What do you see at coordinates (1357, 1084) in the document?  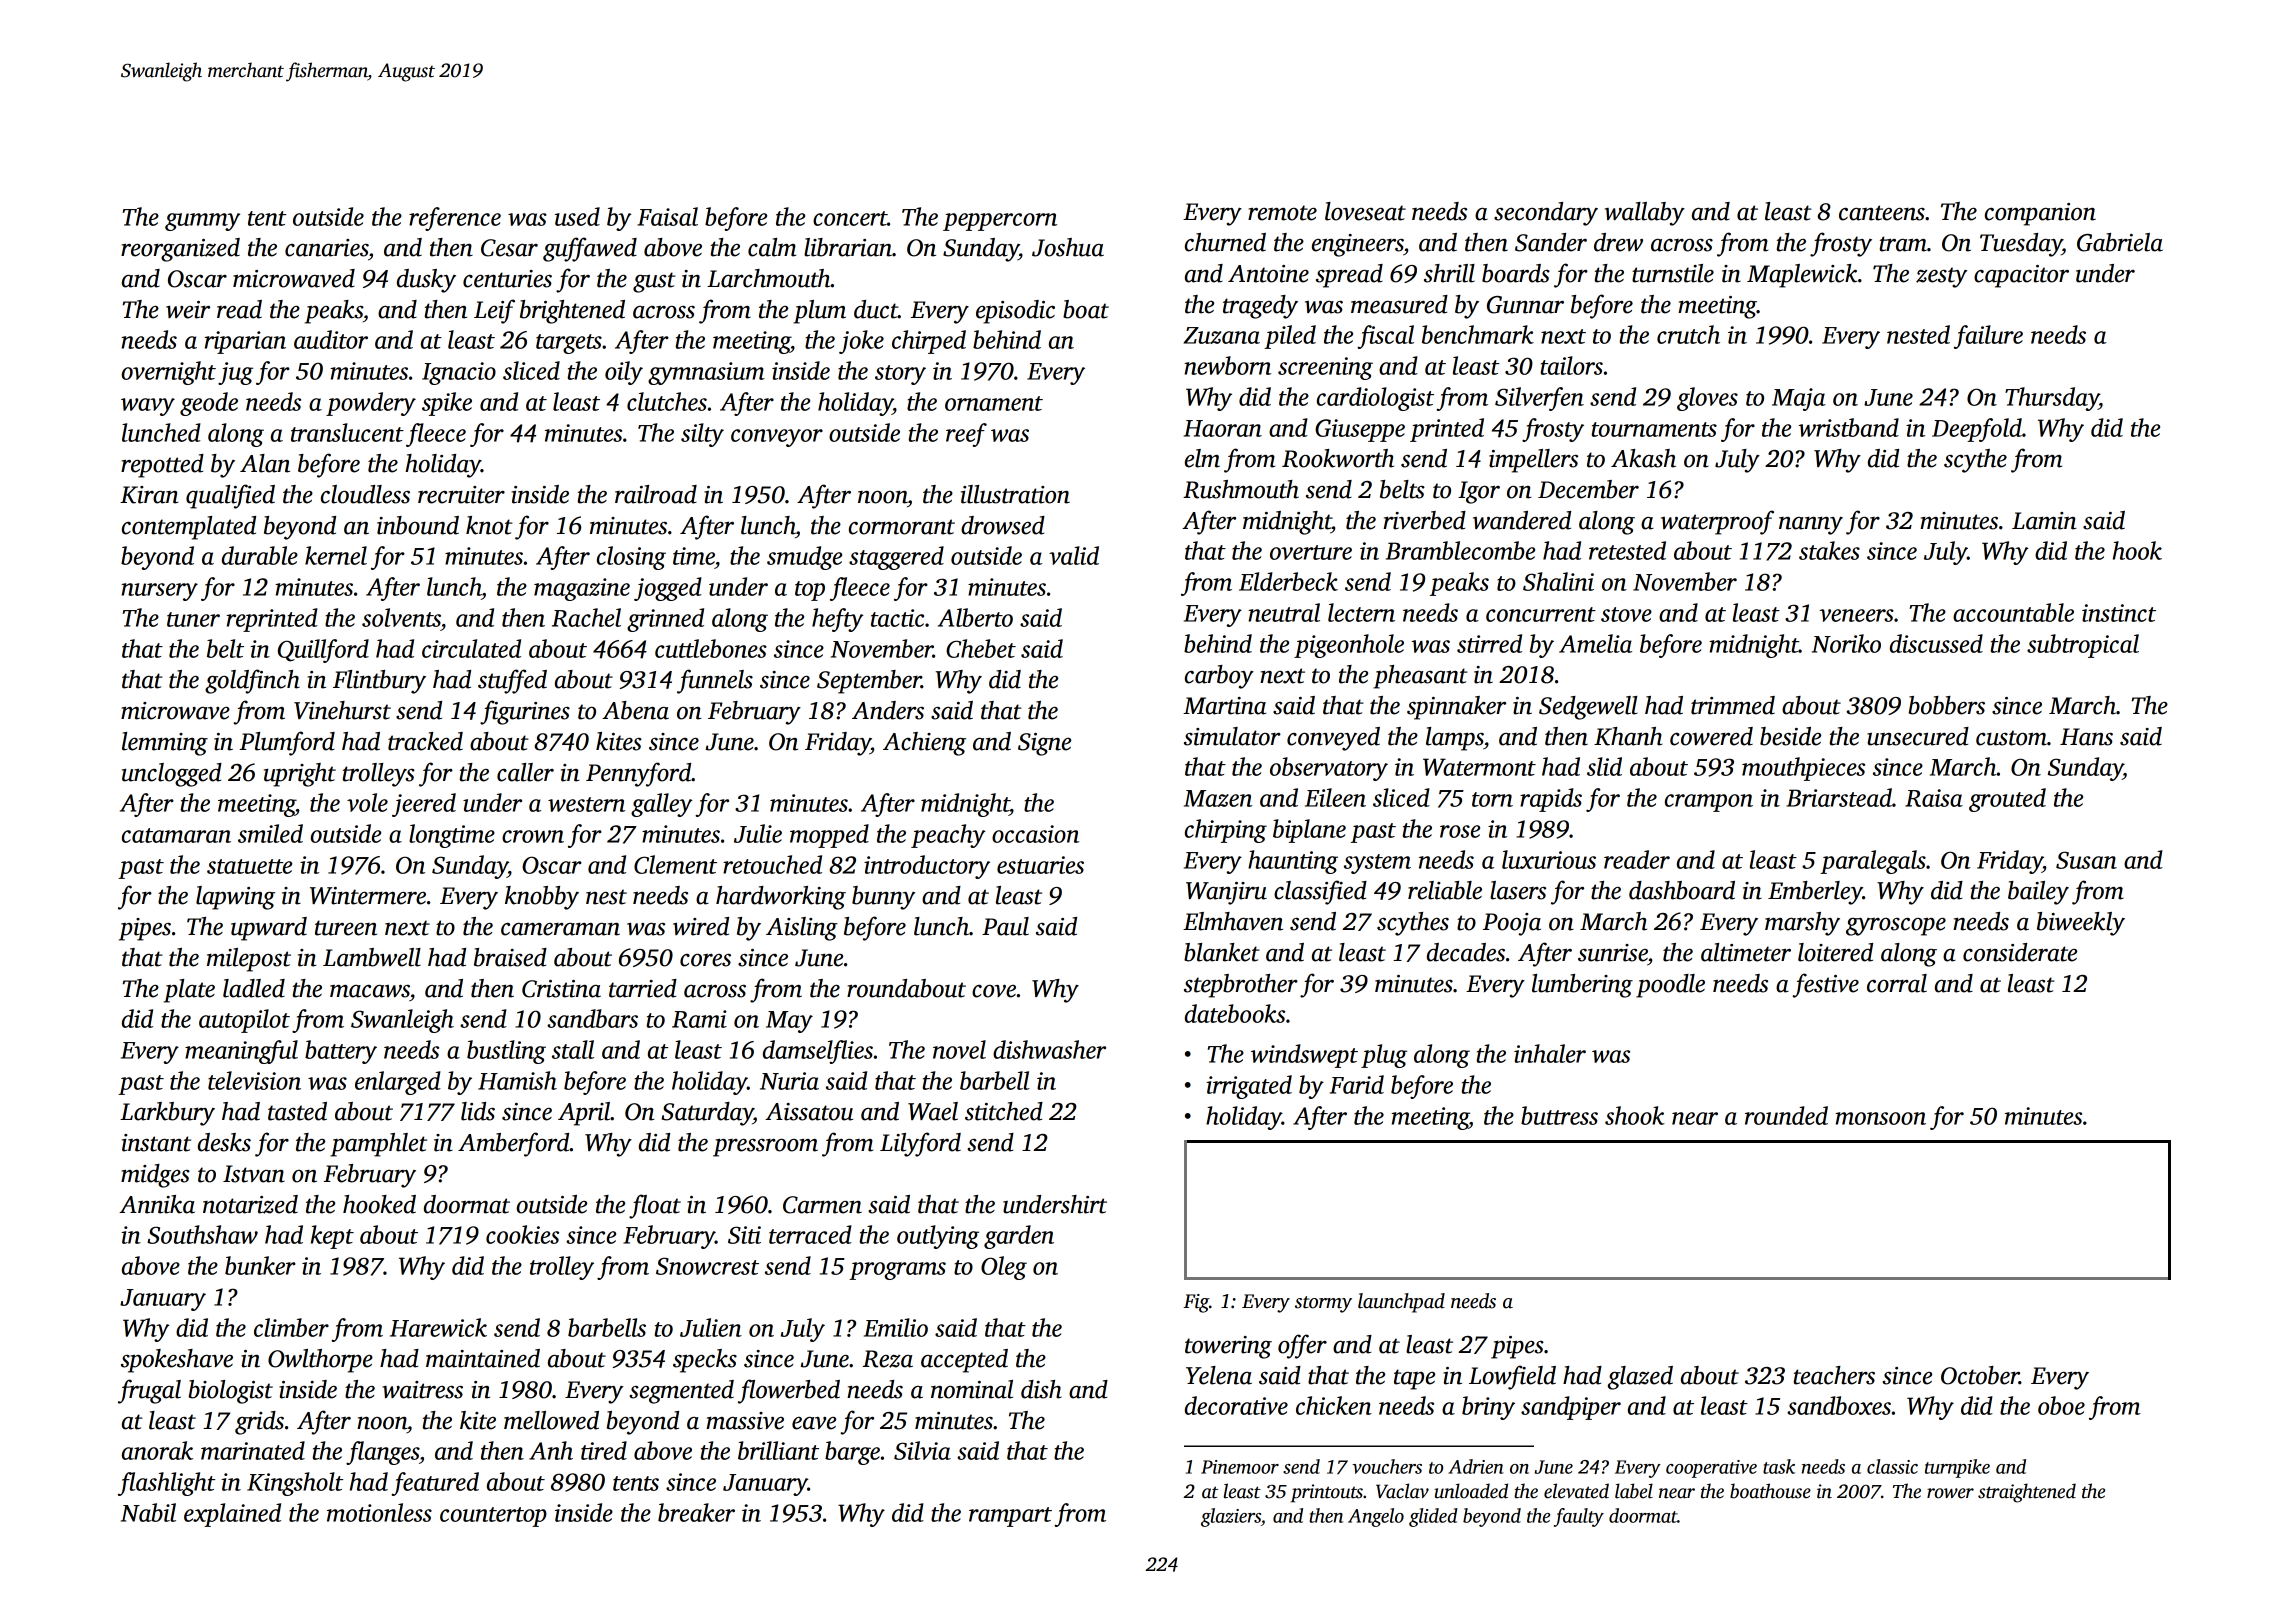 I see `Farid` at bounding box center [1357, 1084].
